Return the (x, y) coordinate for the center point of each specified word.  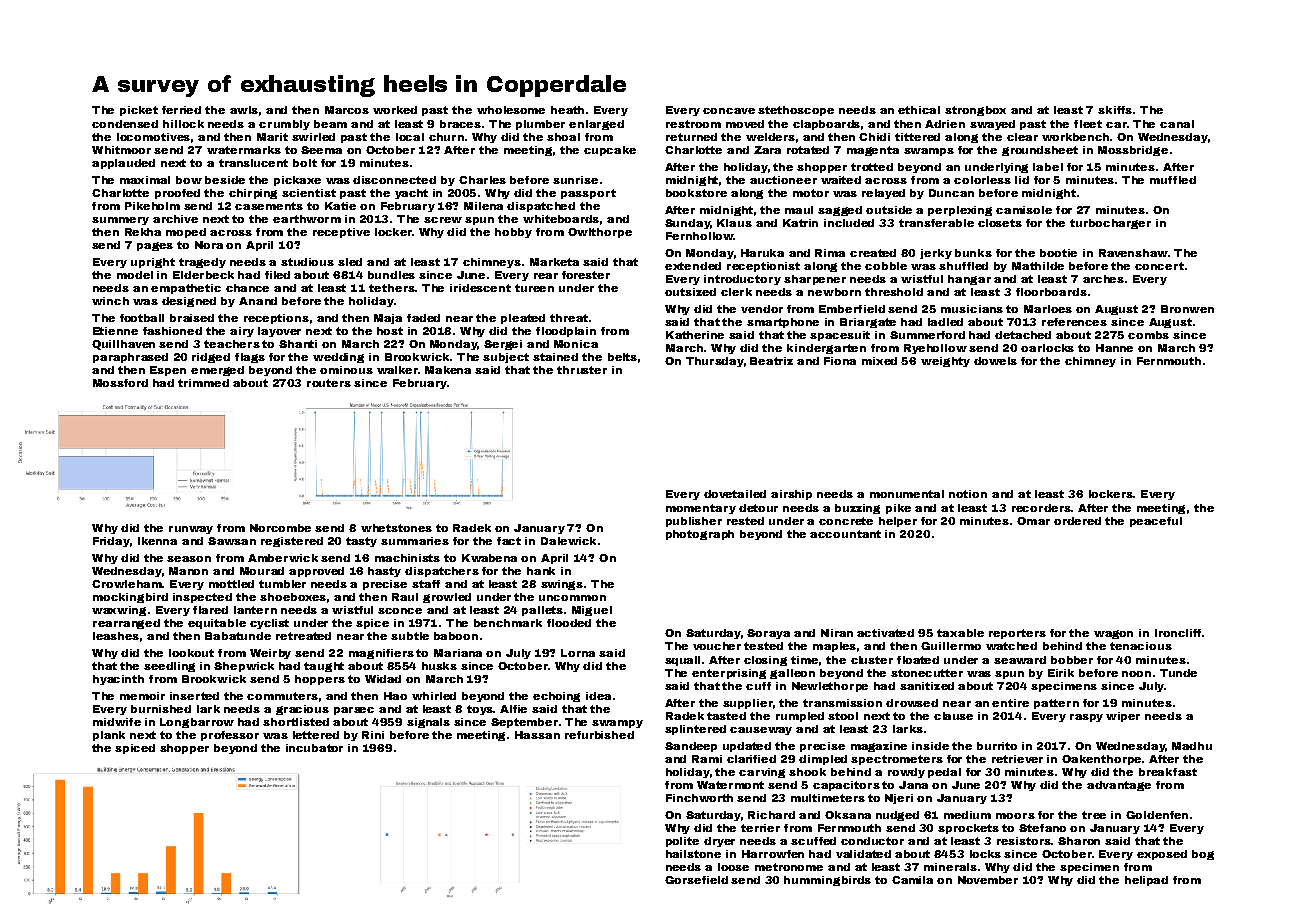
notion (968, 494)
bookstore (696, 193)
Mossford (120, 383)
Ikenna (157, 541)
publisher (694, 522)
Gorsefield (696, 880)
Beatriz (771, 361)
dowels (995, 361)
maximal (145, 180)
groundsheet (1040, 151)
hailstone (693, 854)
